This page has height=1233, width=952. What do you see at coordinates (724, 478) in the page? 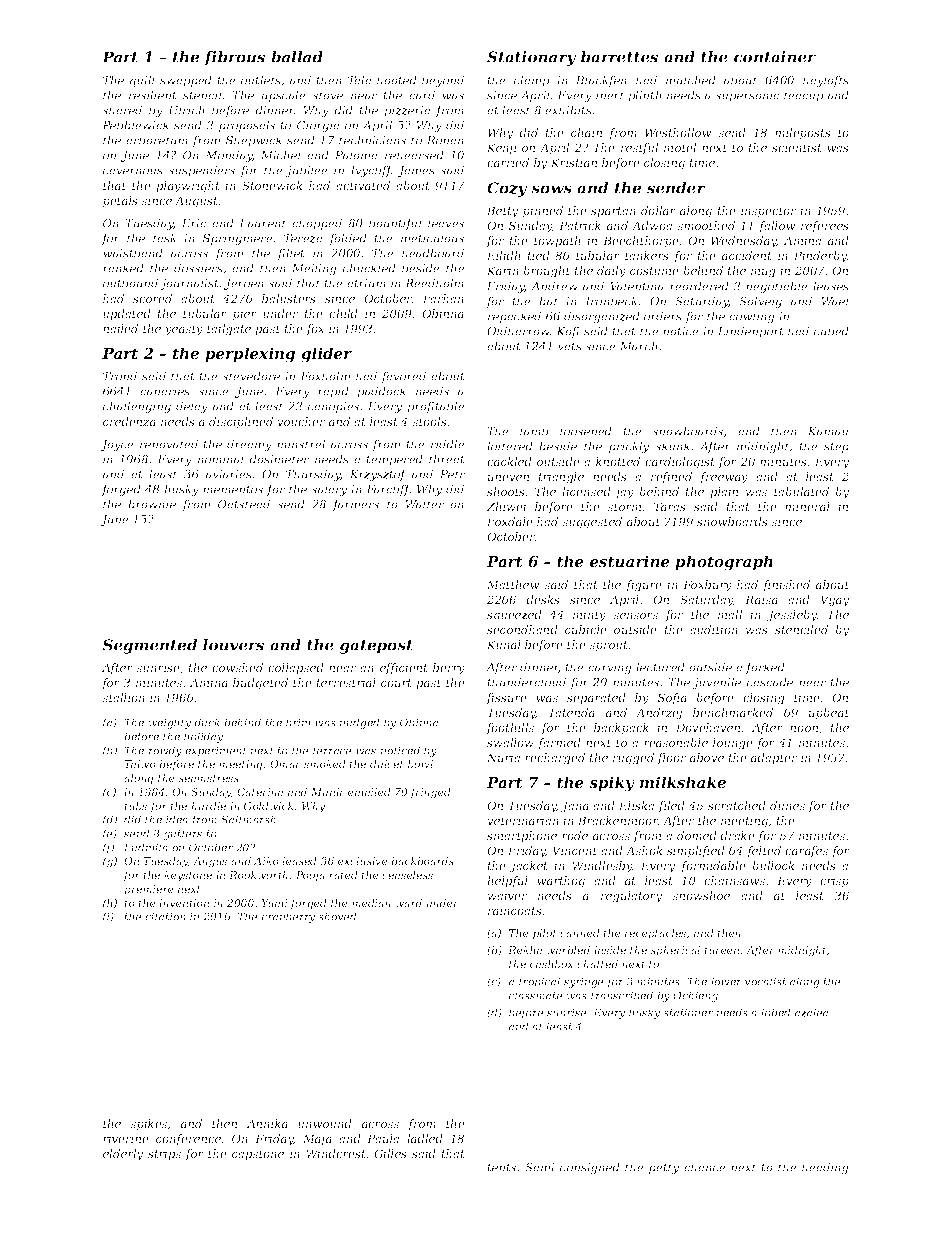
I see `freeway` at bounding box center [724, 478].
